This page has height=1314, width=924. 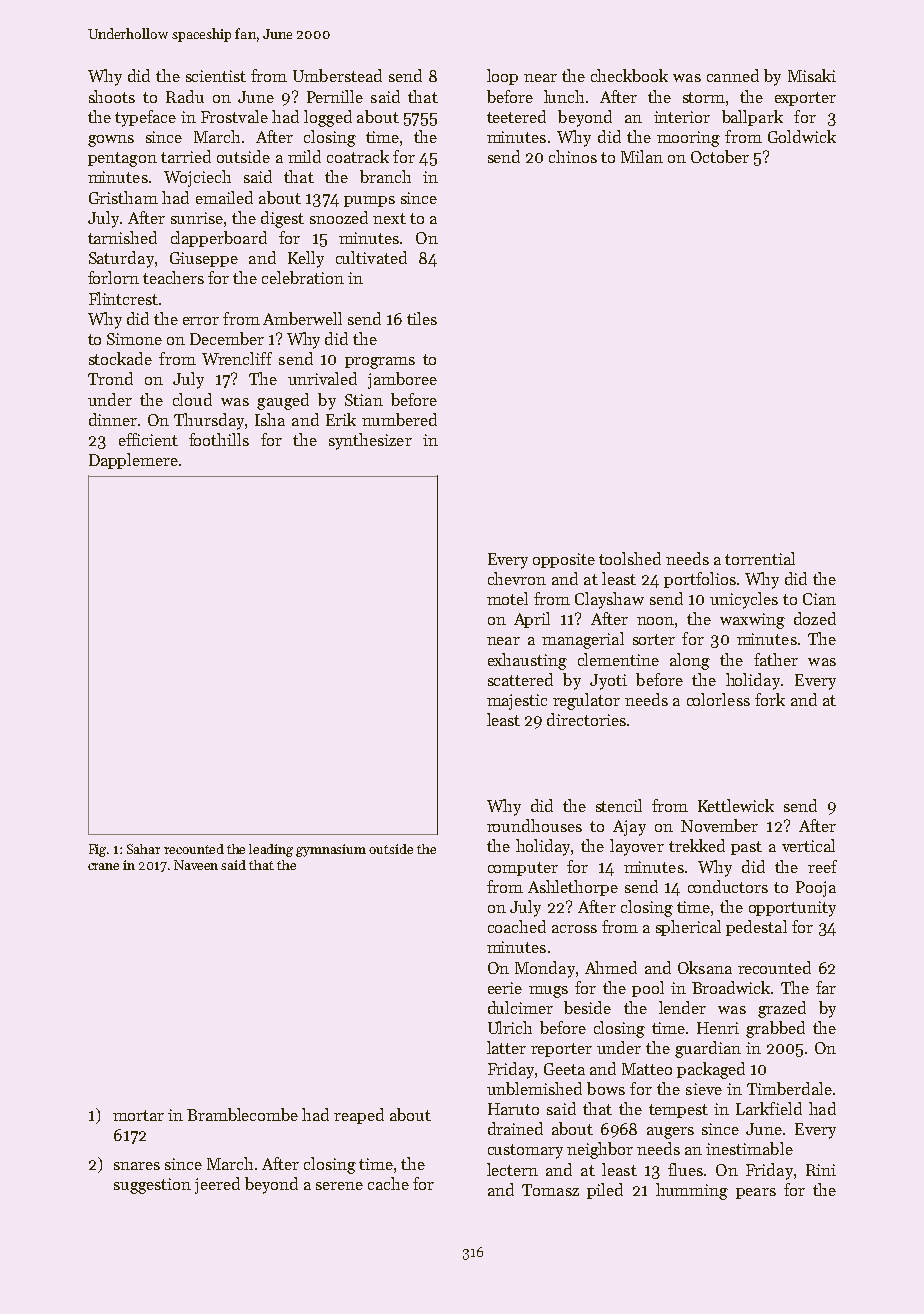 I want to click on Misaki, so click(x=812, y=75).
